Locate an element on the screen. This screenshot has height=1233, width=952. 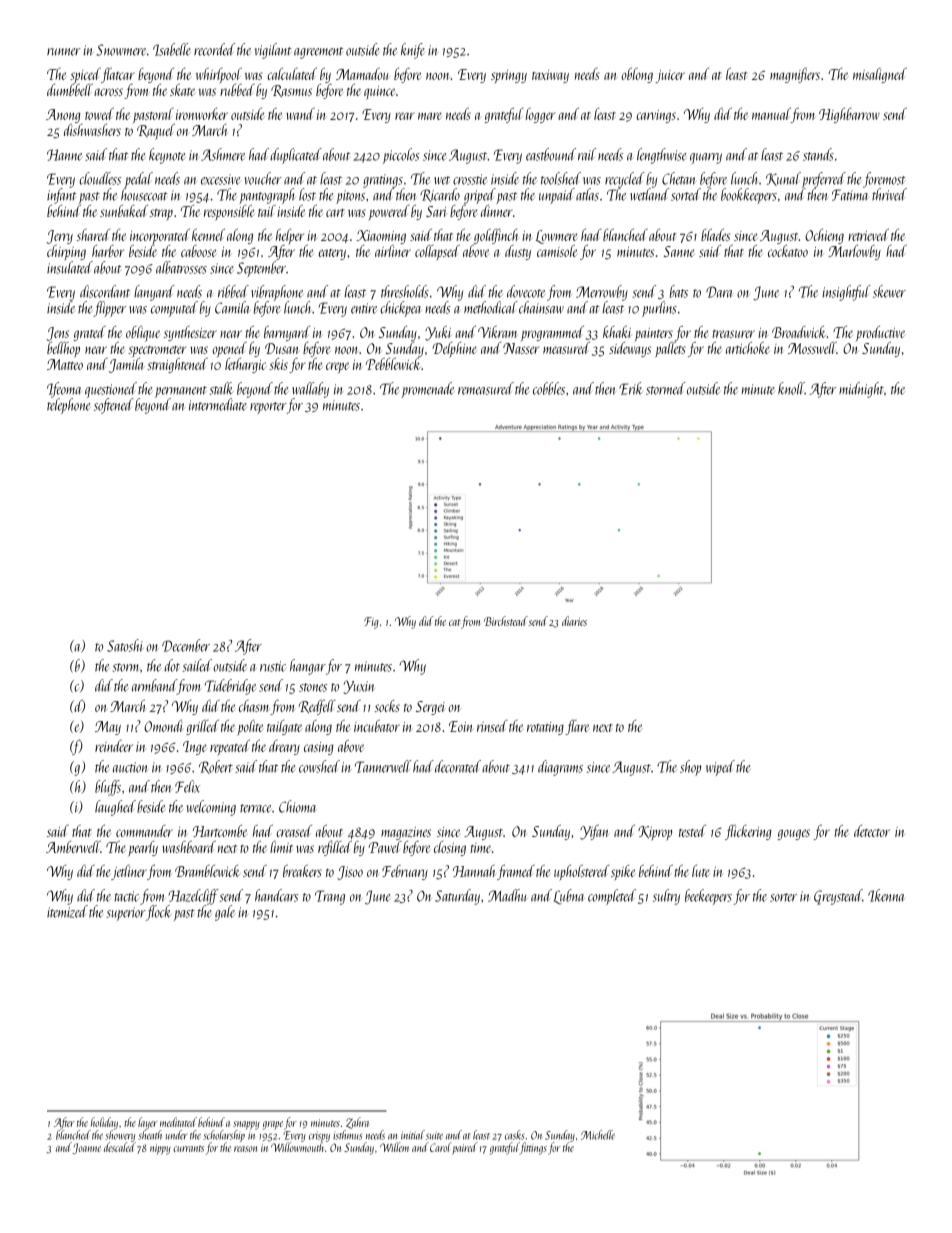
Amberwell is located at coordinates (73, 847).
